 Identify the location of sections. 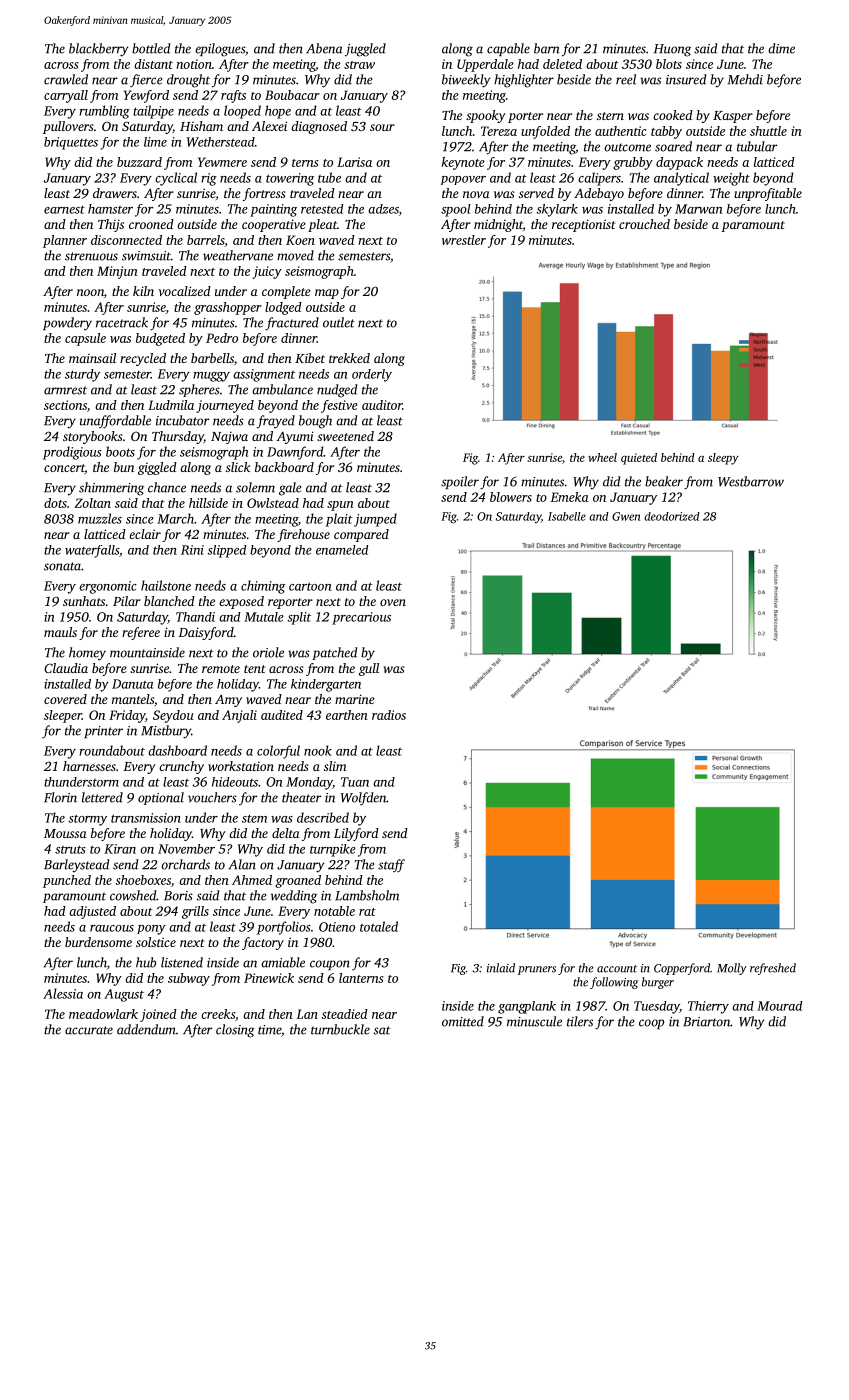
(65, 405).
